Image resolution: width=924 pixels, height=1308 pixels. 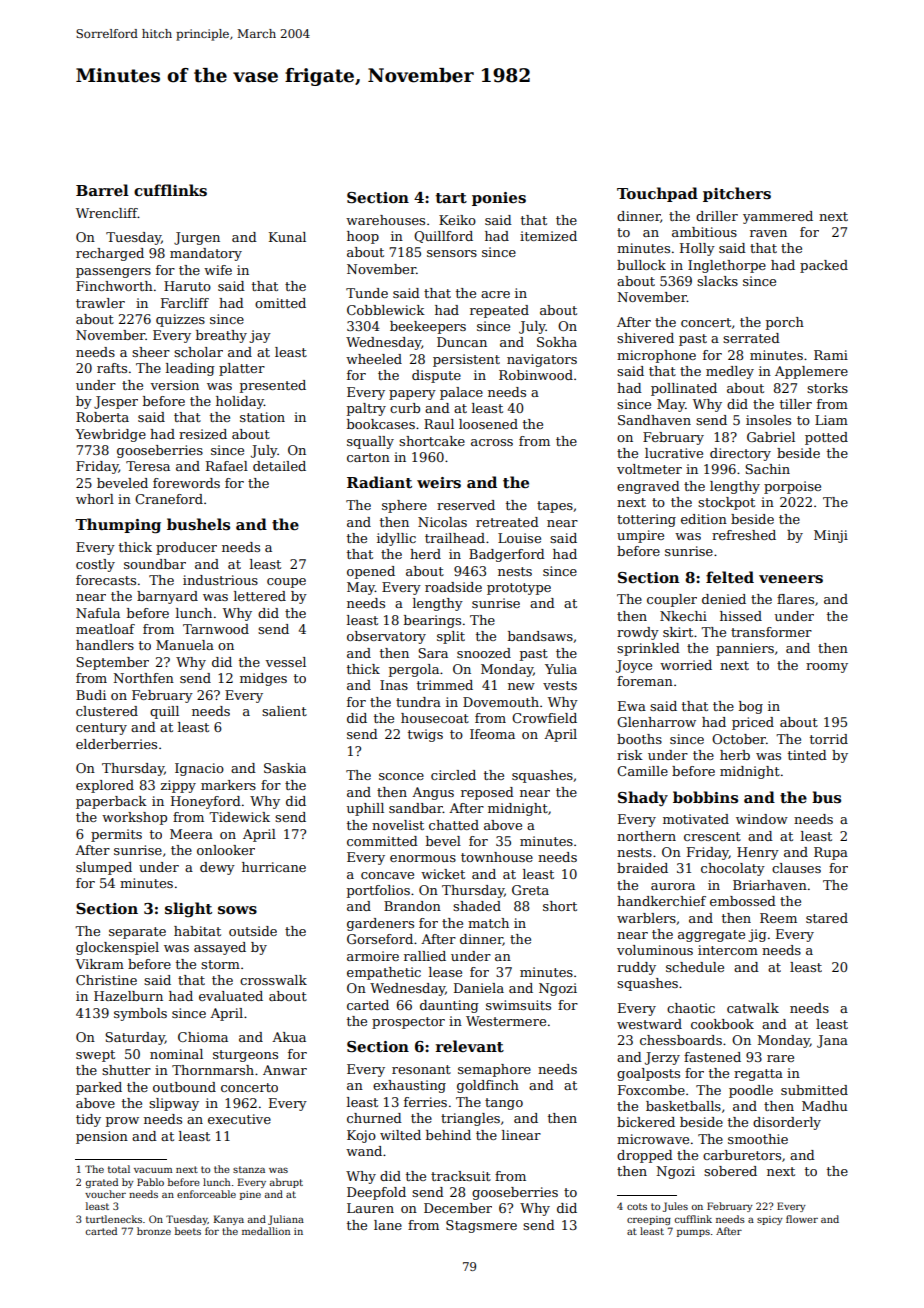 I want to click on match, so click(x=488, y=923).
